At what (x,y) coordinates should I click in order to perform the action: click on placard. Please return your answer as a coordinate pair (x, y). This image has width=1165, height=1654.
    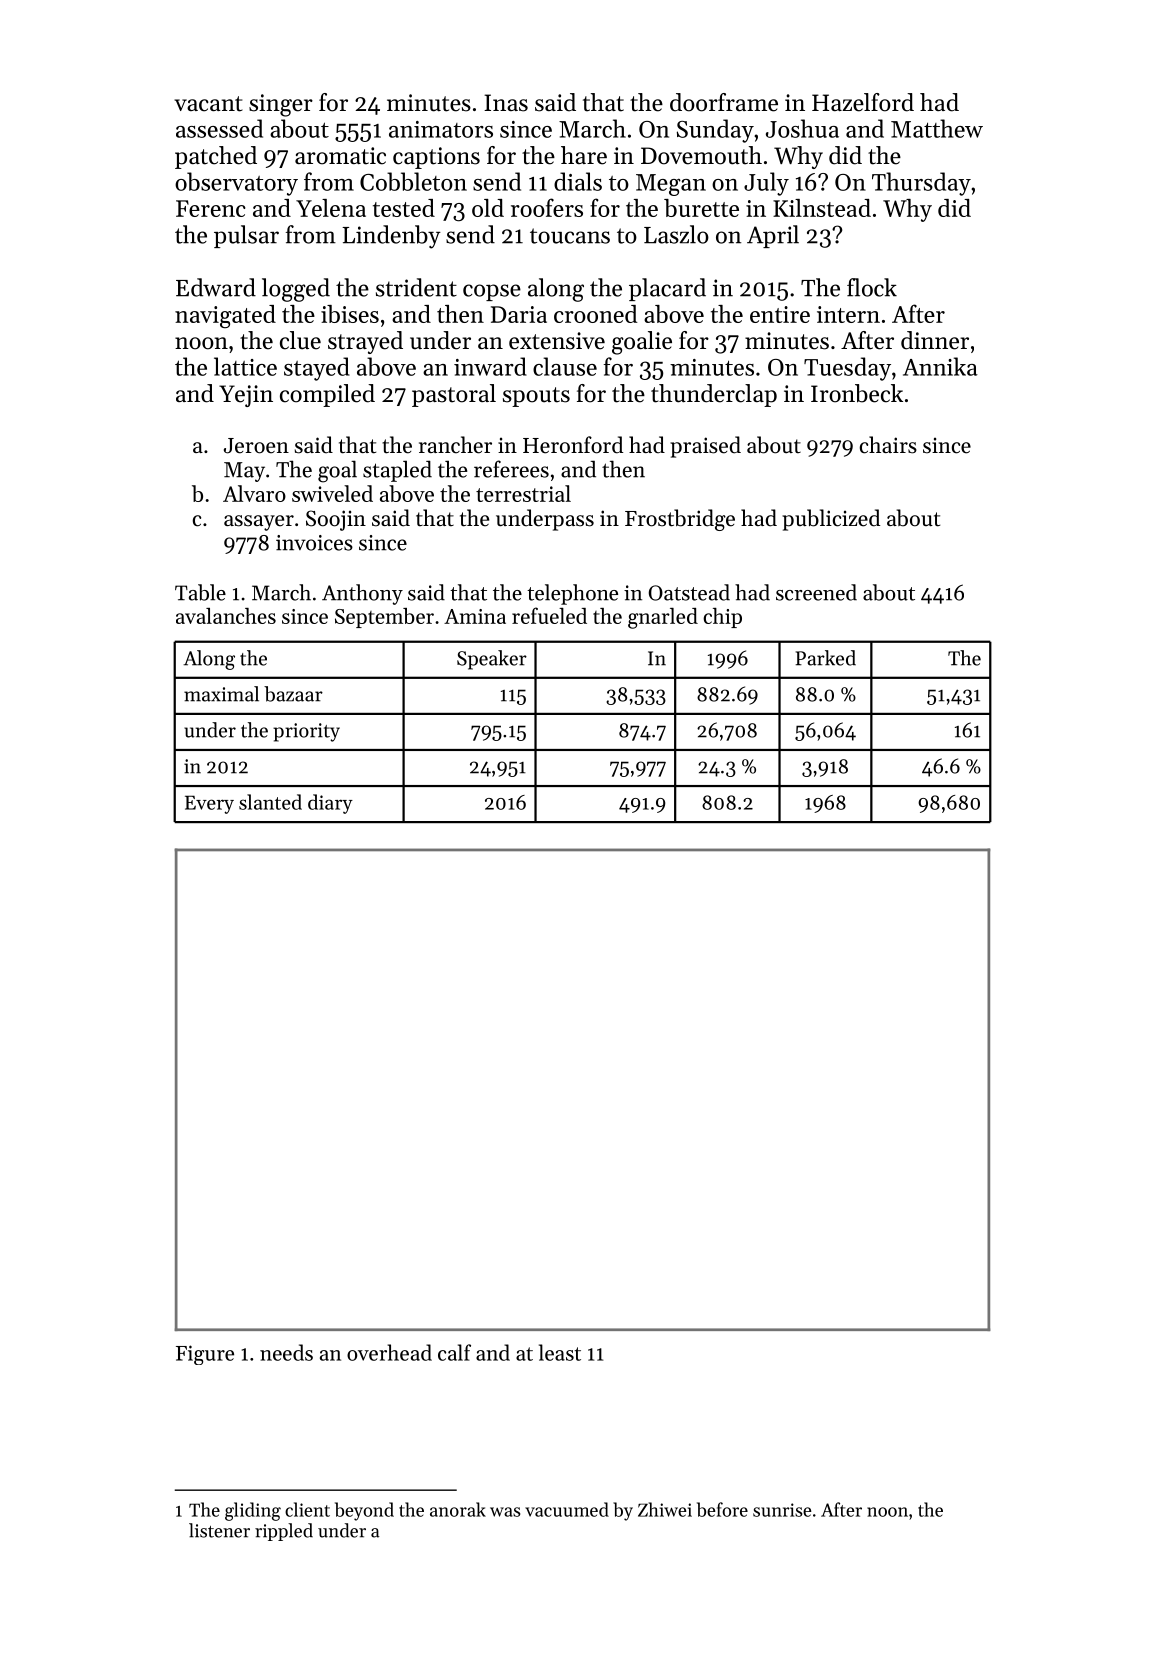
    Looking at the image, I should click on (667, 289).
